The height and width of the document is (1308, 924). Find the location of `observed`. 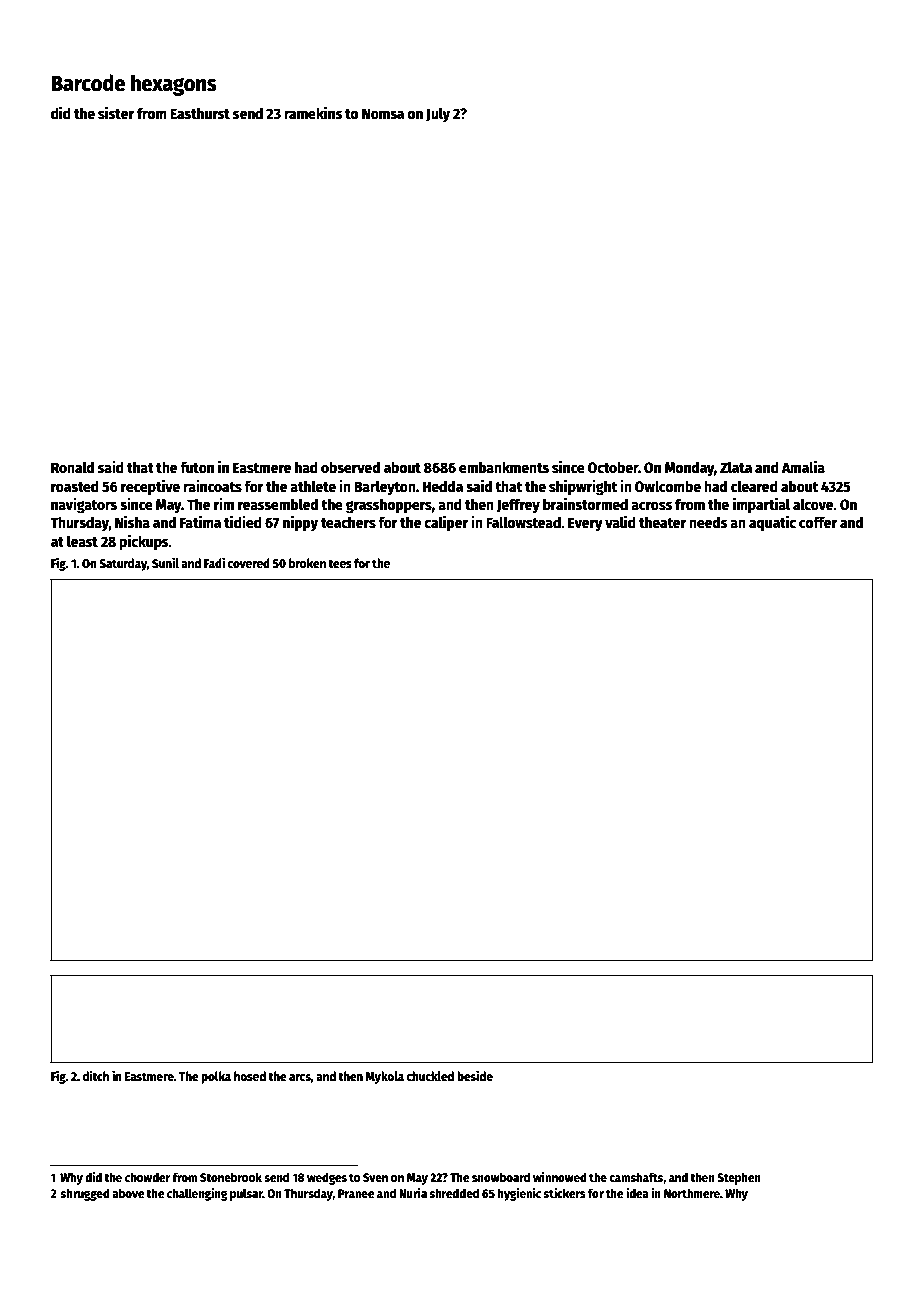

observed is located at coordinates (350, 467).
